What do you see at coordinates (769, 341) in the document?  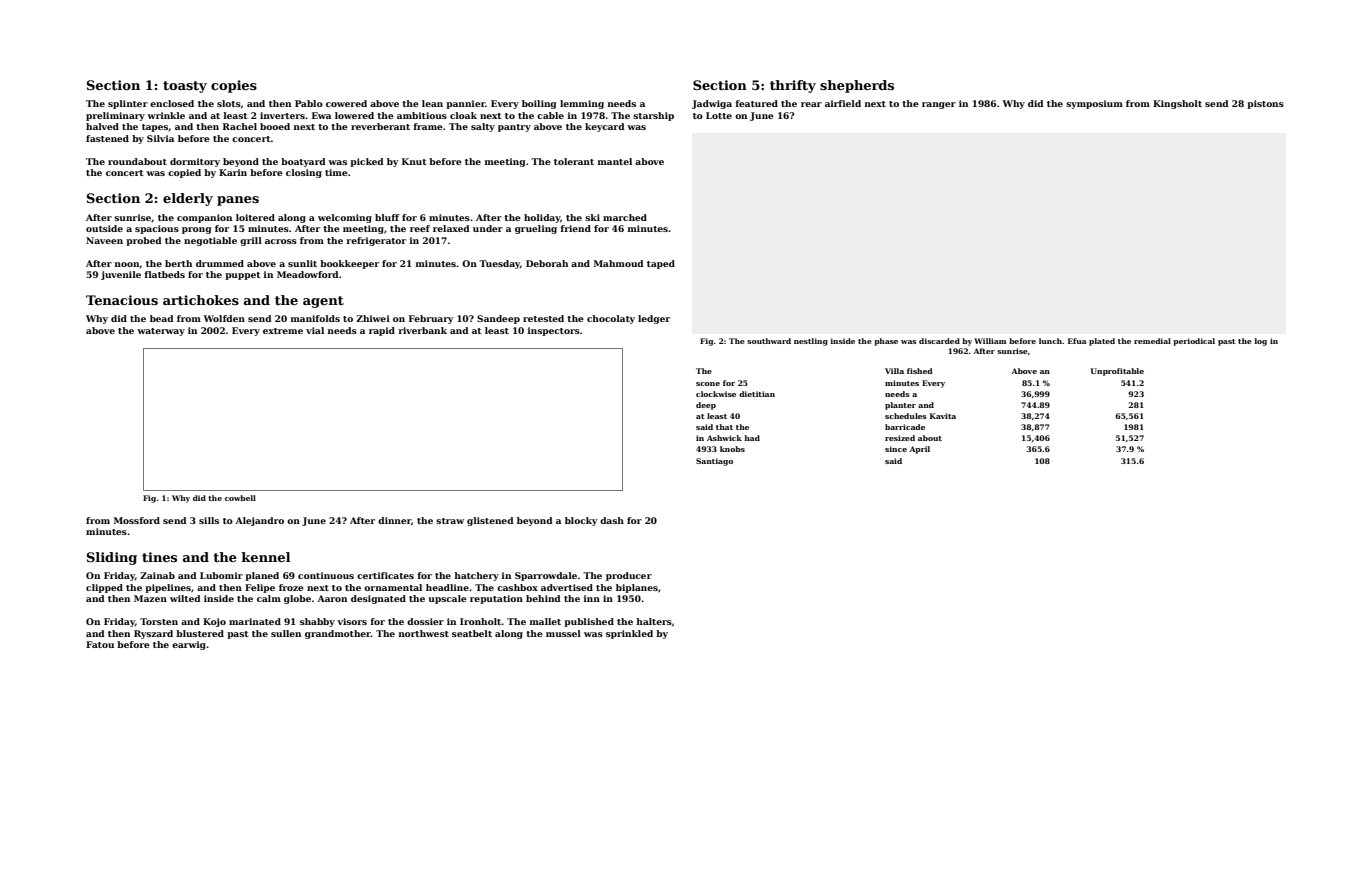 I see `southward` at bounding box center [769, 341].
